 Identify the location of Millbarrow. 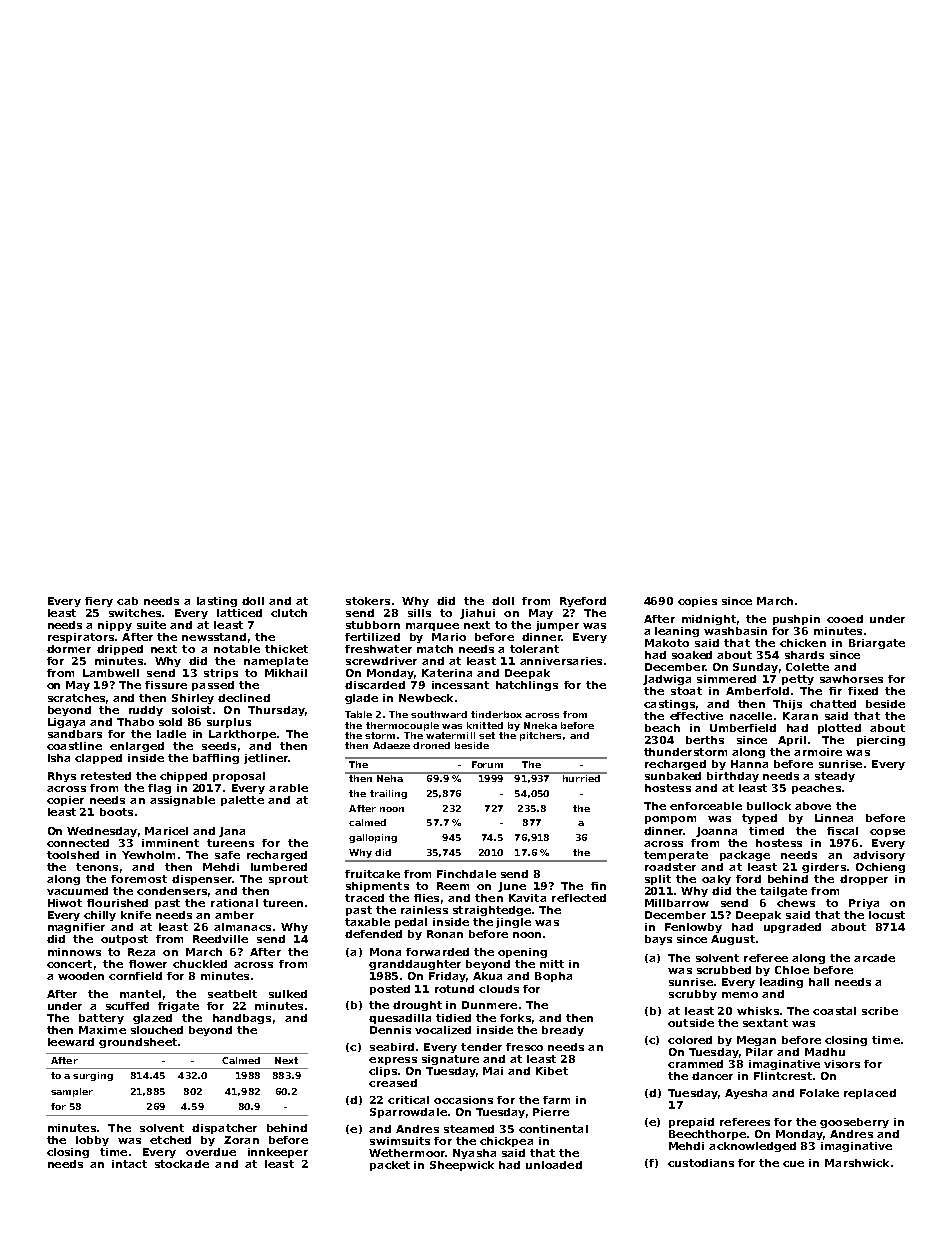
(677, 903).
